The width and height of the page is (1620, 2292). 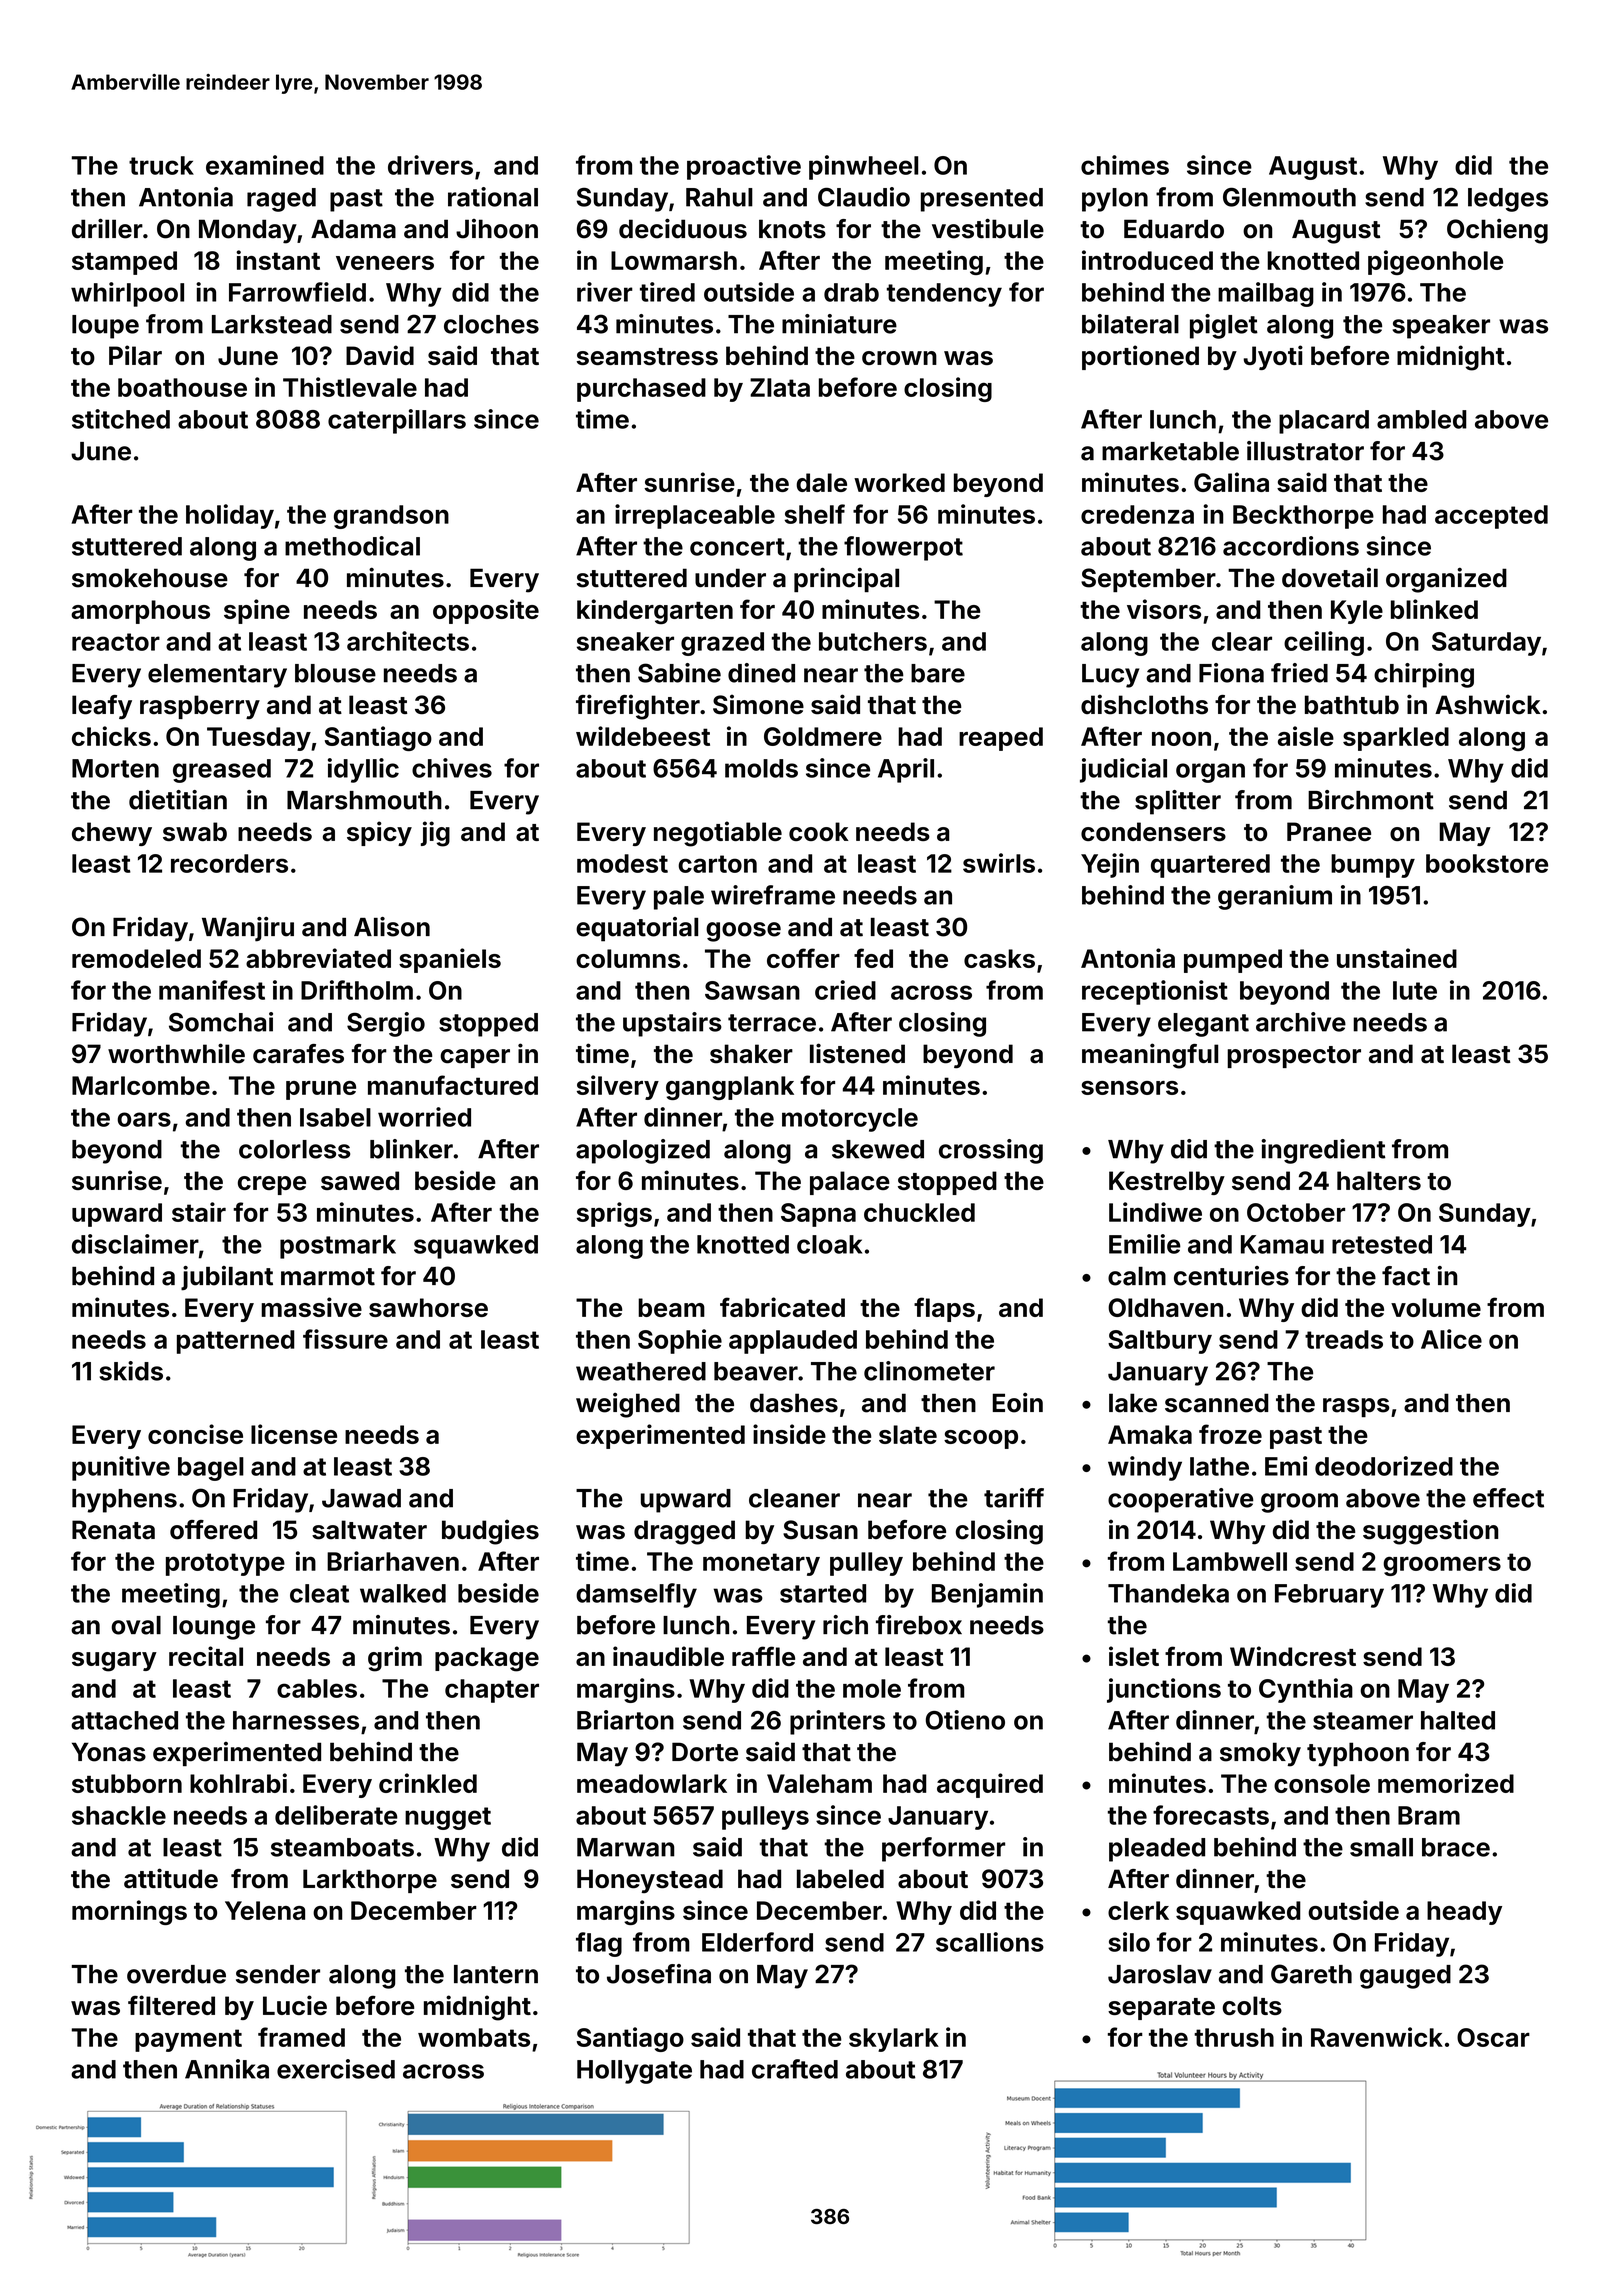 I want to click on dovetail, so click(x=1330, y=578).
